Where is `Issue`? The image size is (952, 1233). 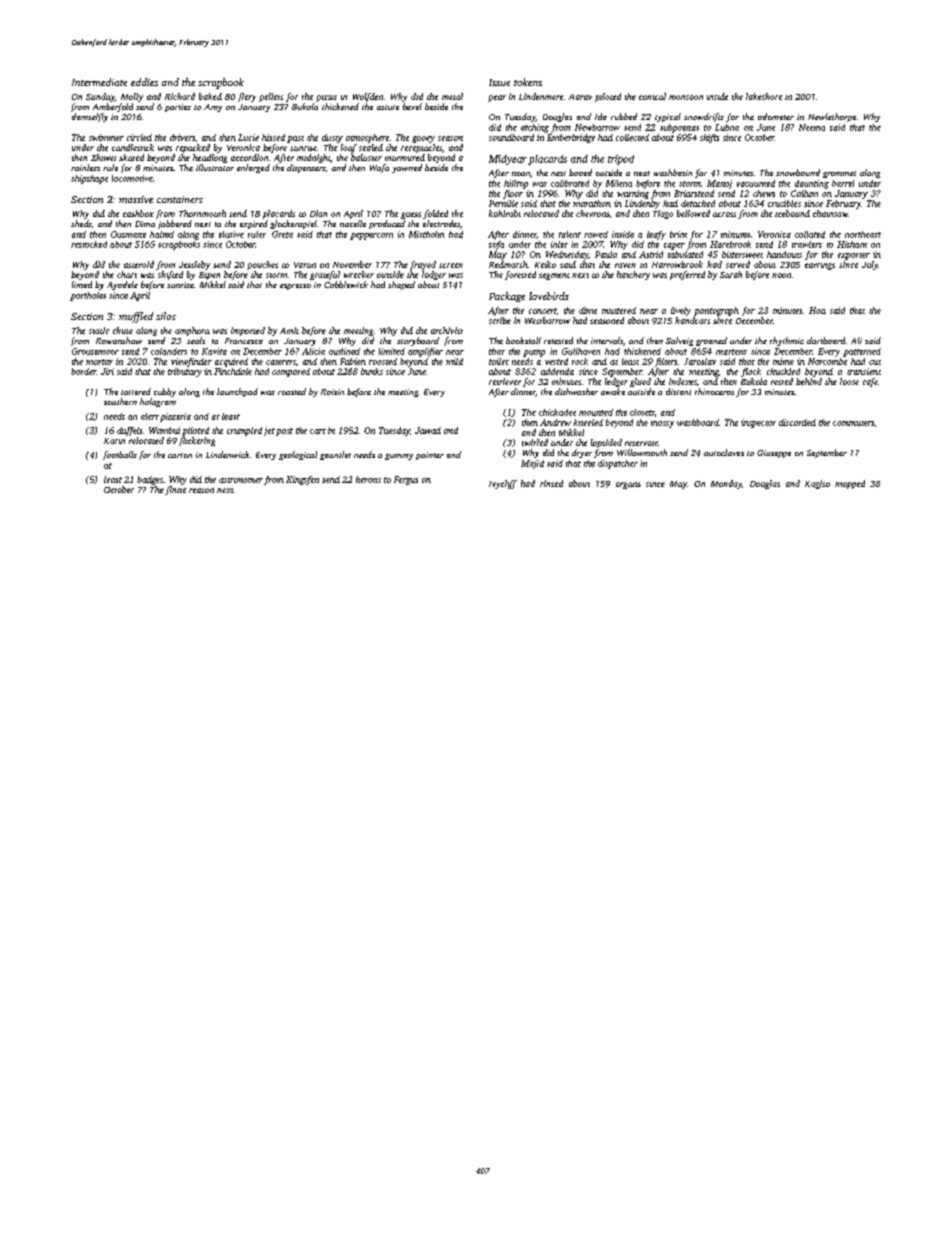 Issue is located at coordinates (499, 82).
